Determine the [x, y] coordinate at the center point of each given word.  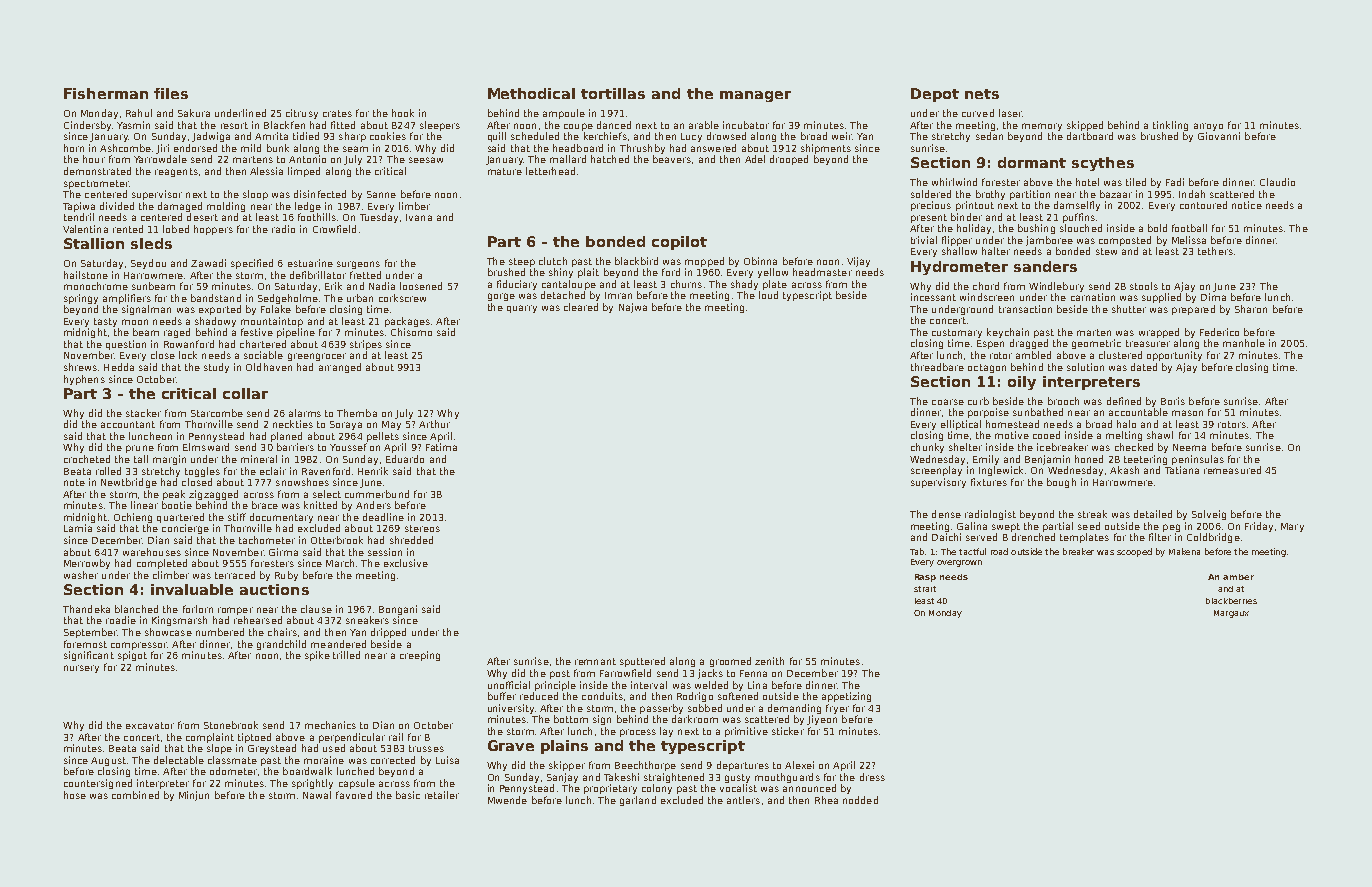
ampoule [564, 114]
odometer [233, 771]
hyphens [84, 380]
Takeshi [621, 777]
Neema [1189, 447]
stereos [422, 528]
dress [872, 777]
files [171, 93]
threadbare [937, 367]
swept [1006, 527]
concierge [185, 529]
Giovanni [1219, 136]
